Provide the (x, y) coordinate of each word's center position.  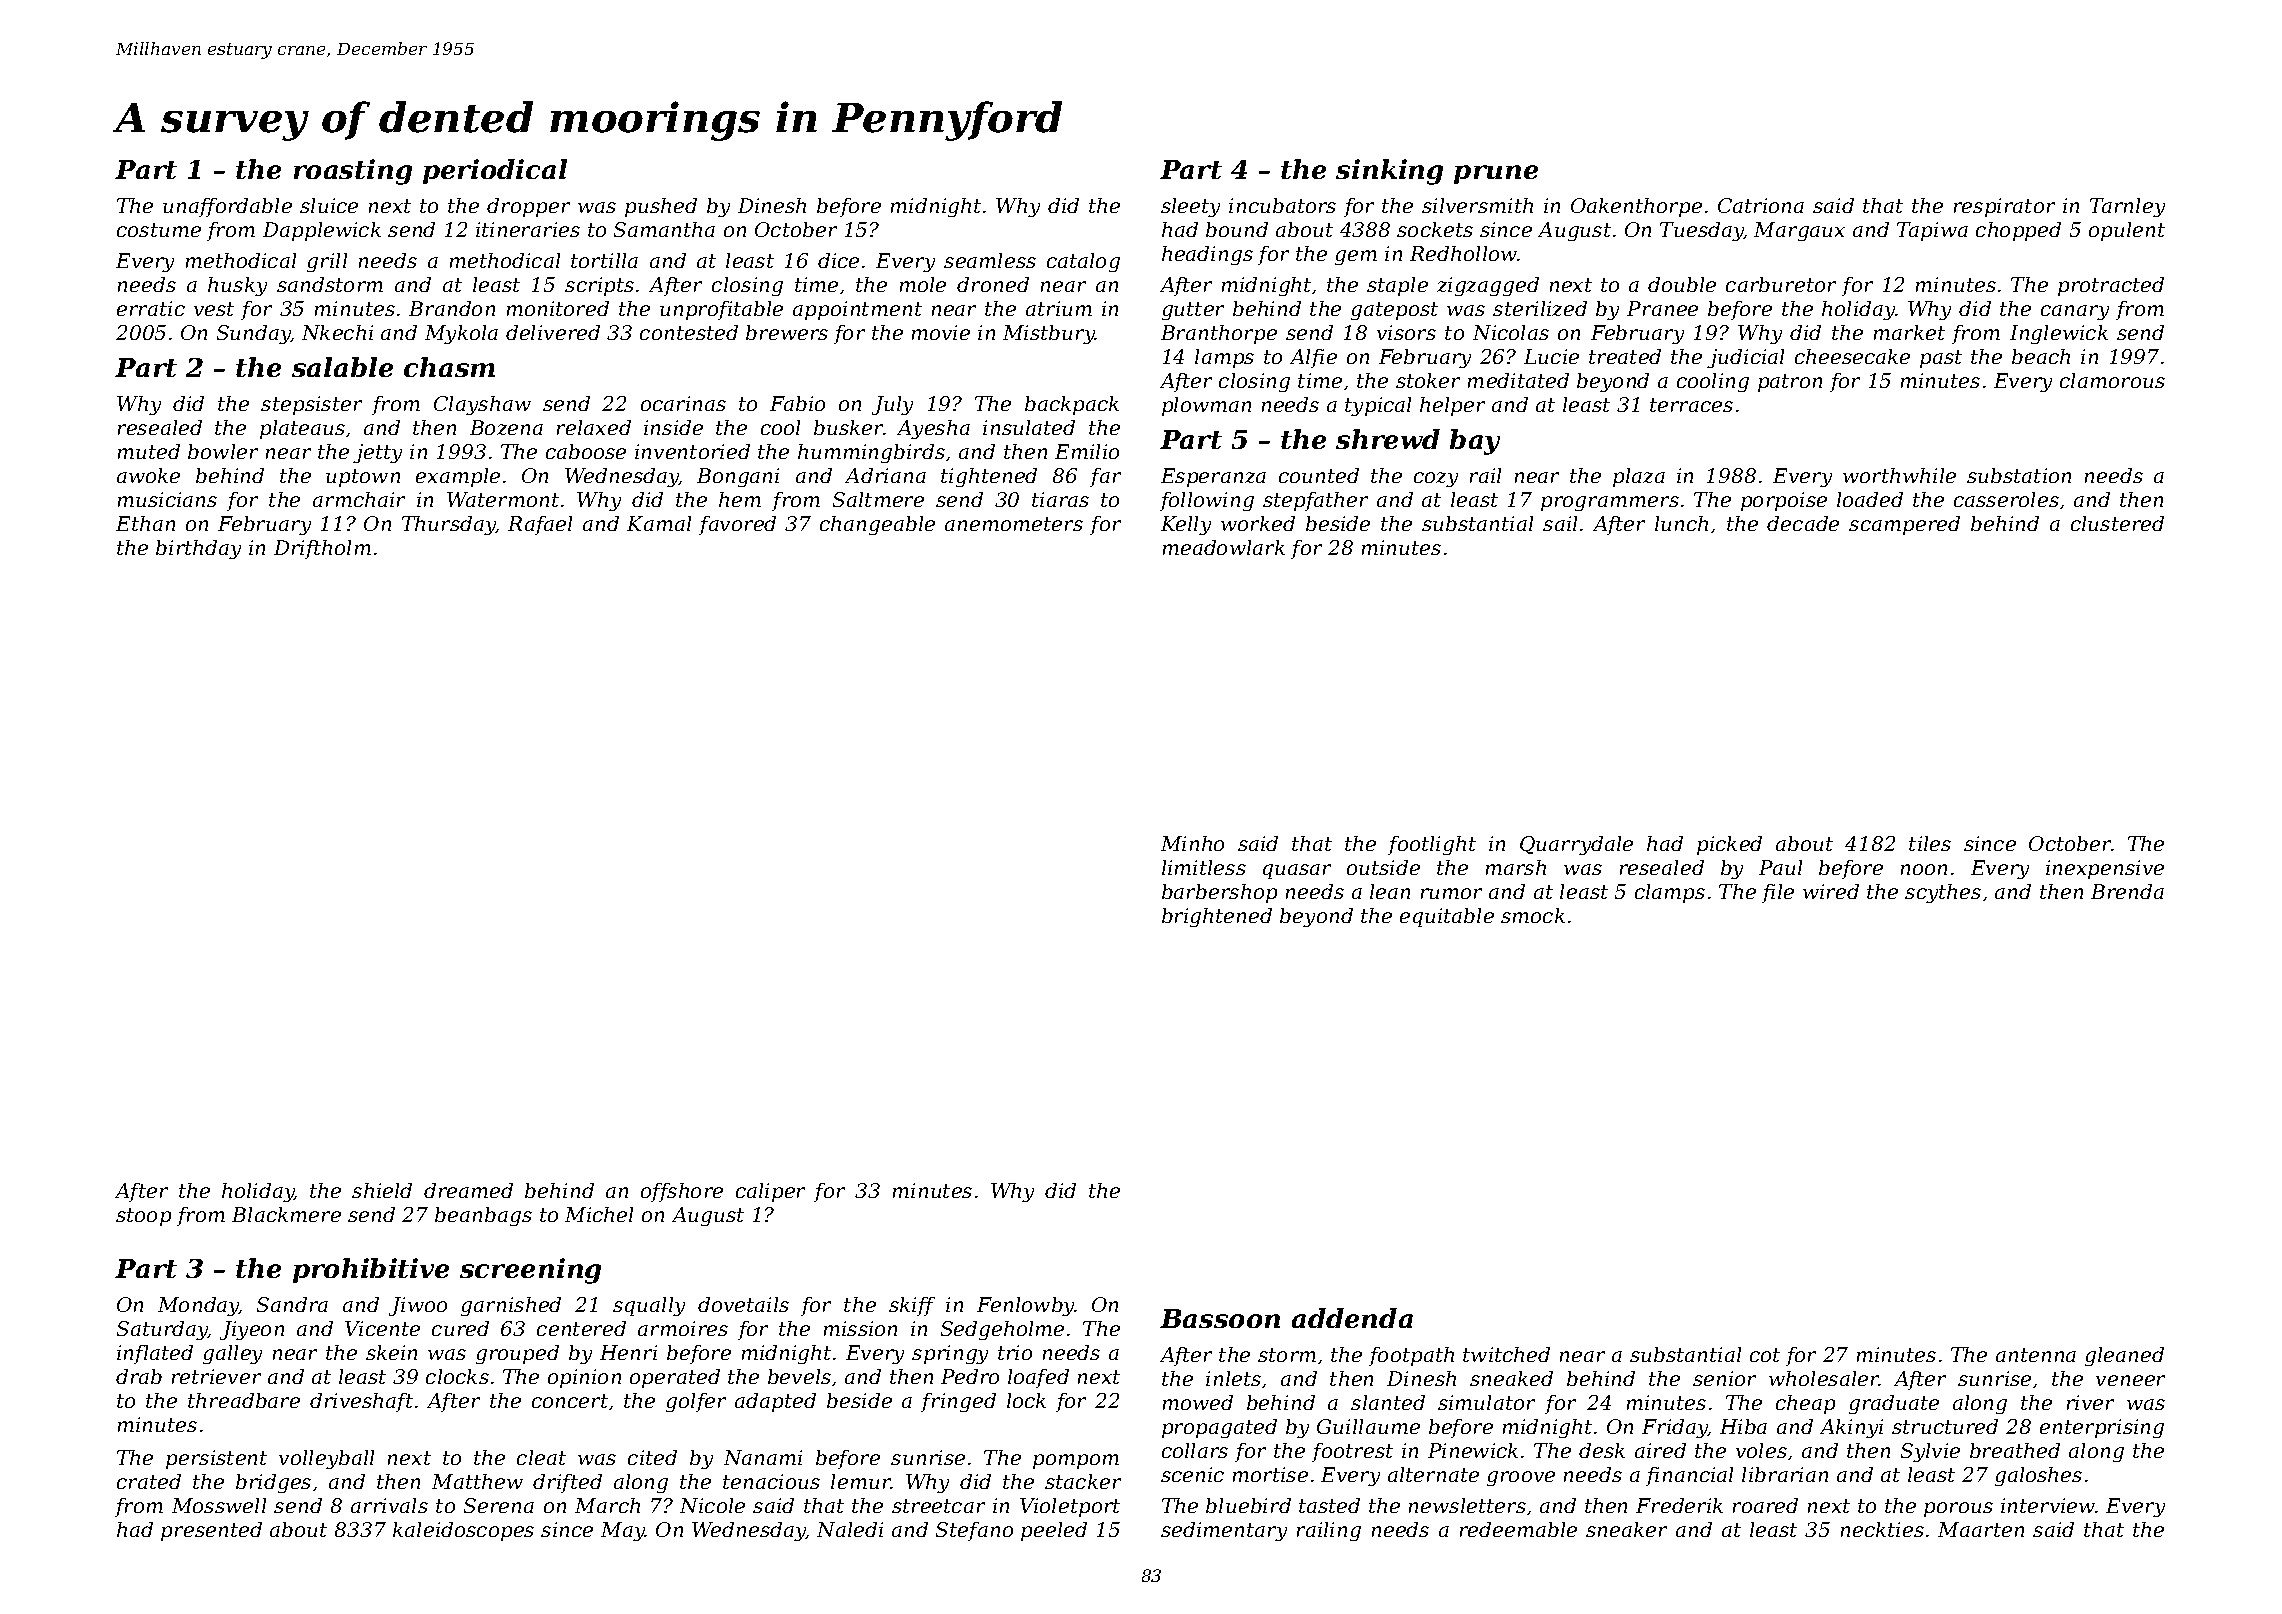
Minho (1192, 843)
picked (1729, 845)
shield (382, 1190)
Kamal (659, 523)
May (623, 1531)
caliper (770, 1192)
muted (149, 451)
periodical (495, 171)
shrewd (1388, 439)
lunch (1681, 523)
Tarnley (2127, 207)
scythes (1943, 893)
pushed (661, 207)
